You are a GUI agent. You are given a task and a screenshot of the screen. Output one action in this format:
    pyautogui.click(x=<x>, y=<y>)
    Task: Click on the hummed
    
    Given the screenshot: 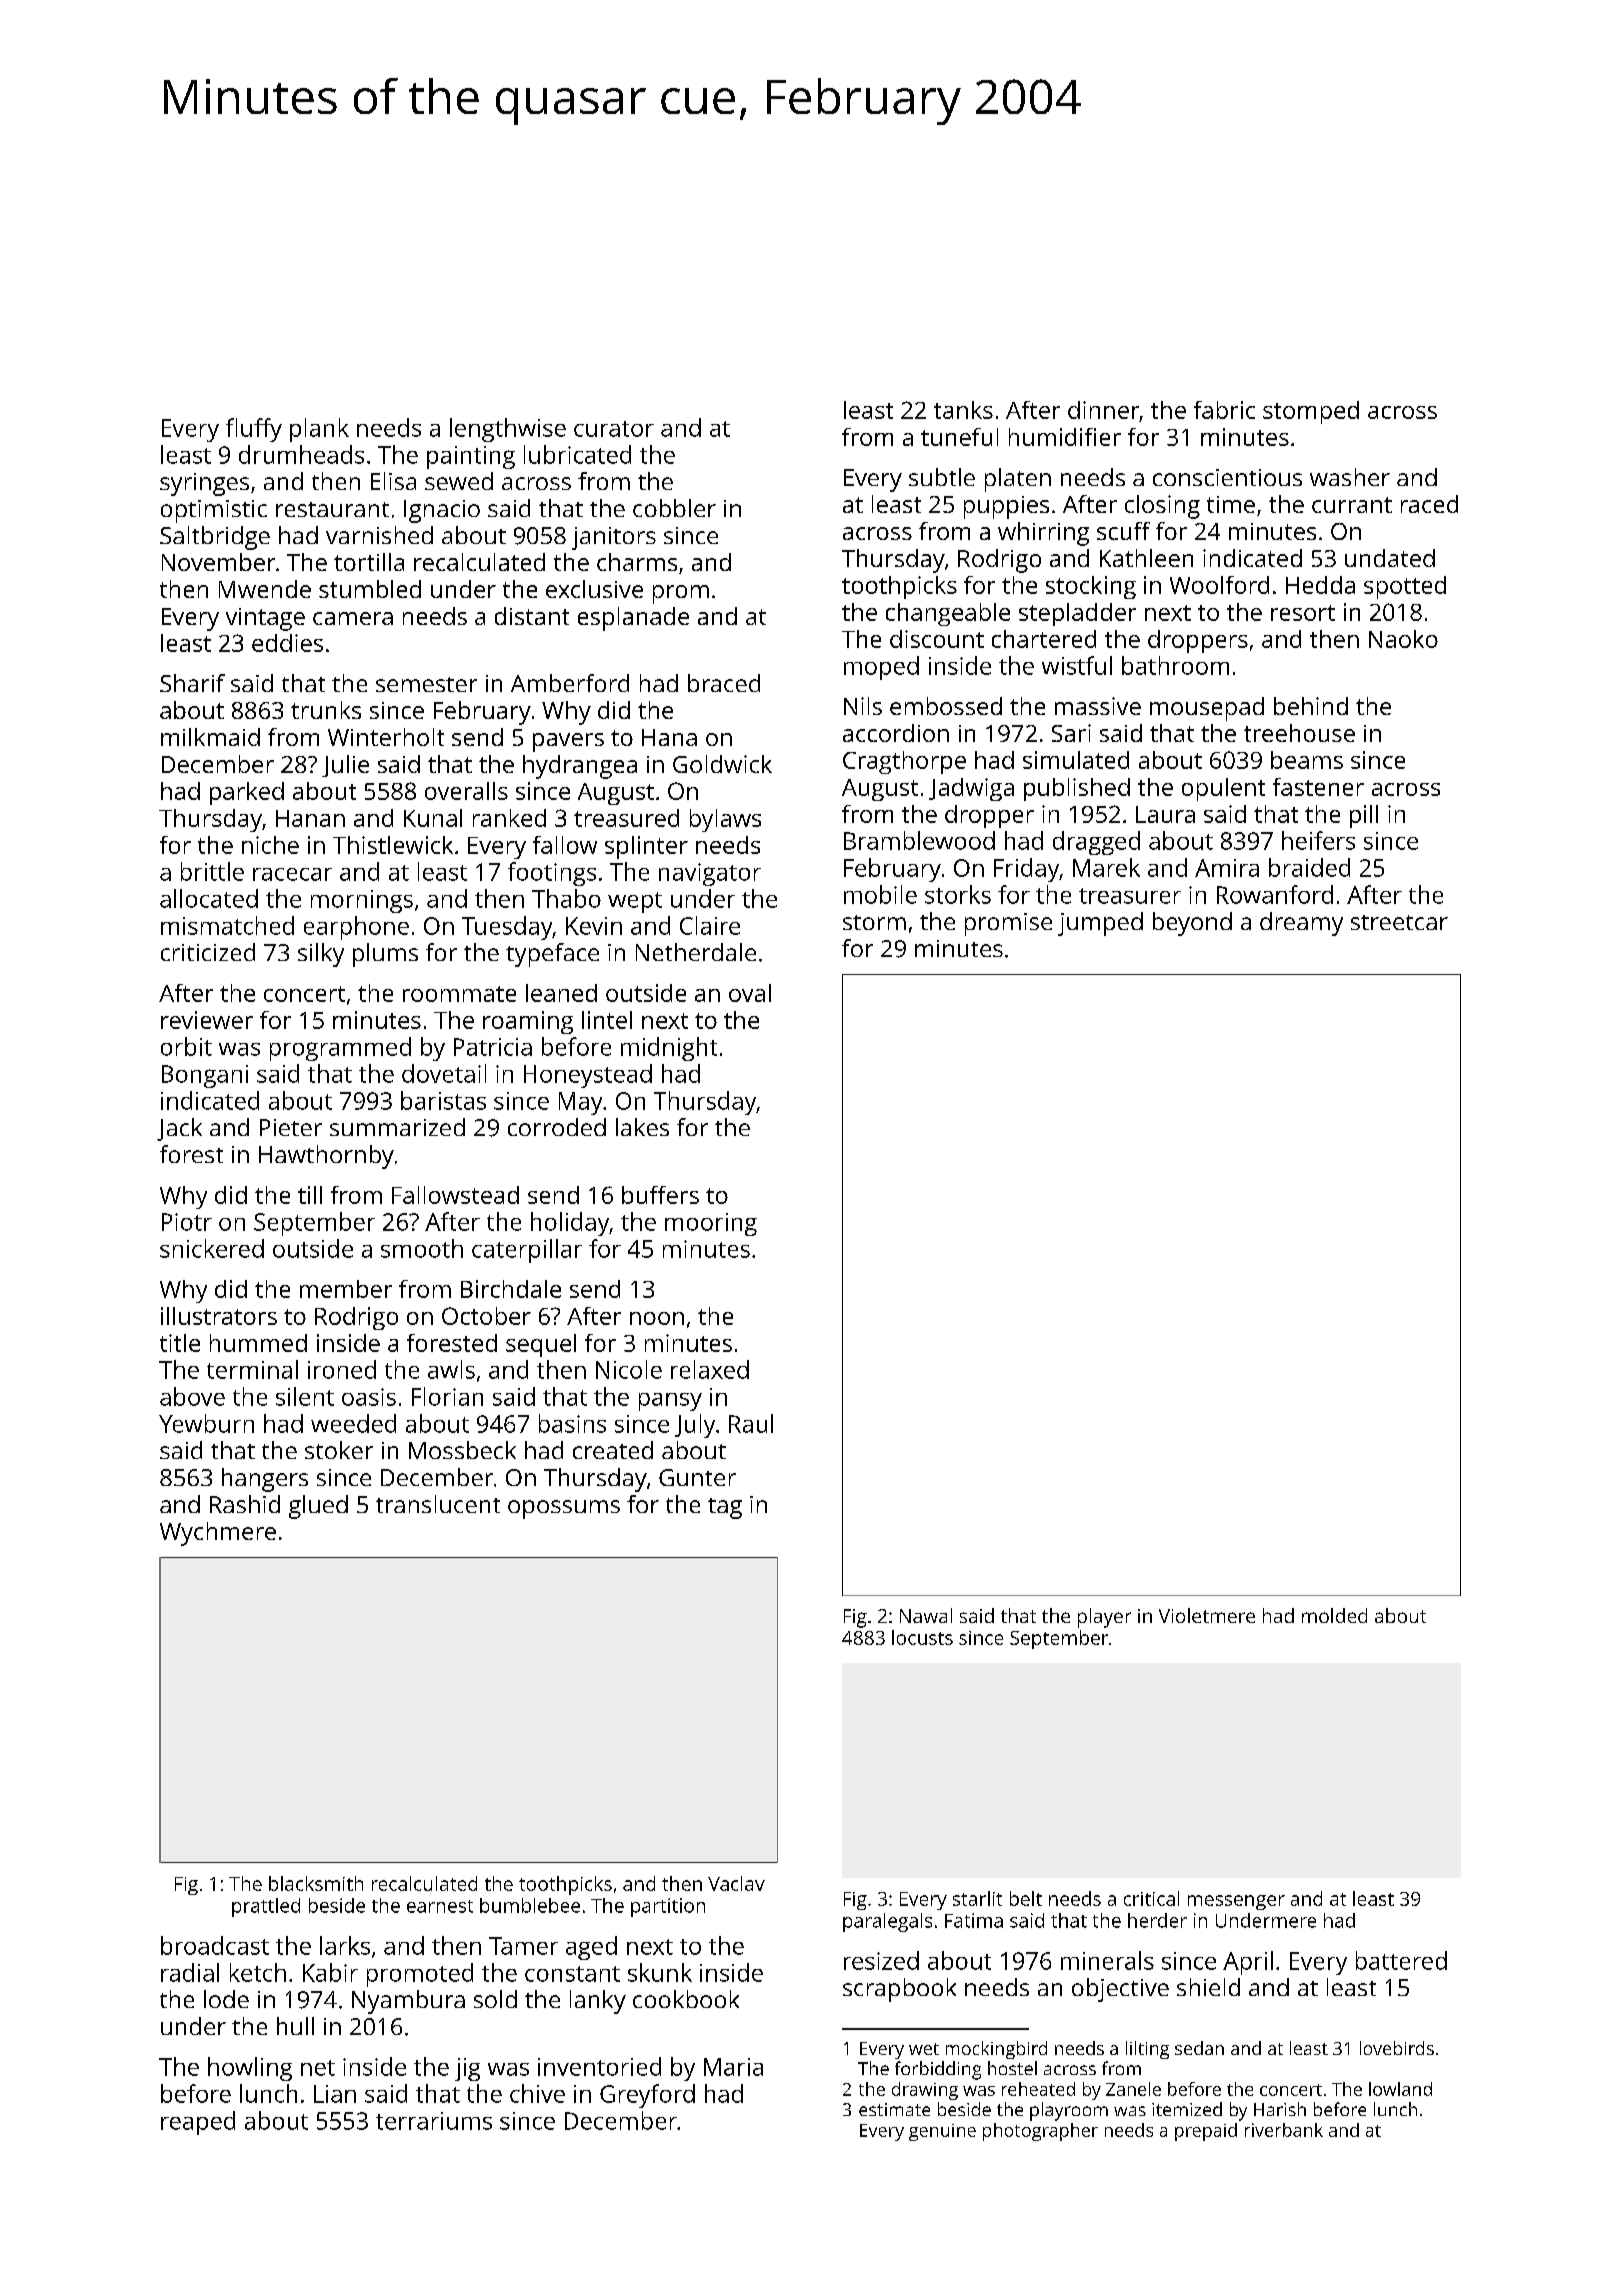 What is the action you would take?
    pyautogui.click(x=258, y=1343)
